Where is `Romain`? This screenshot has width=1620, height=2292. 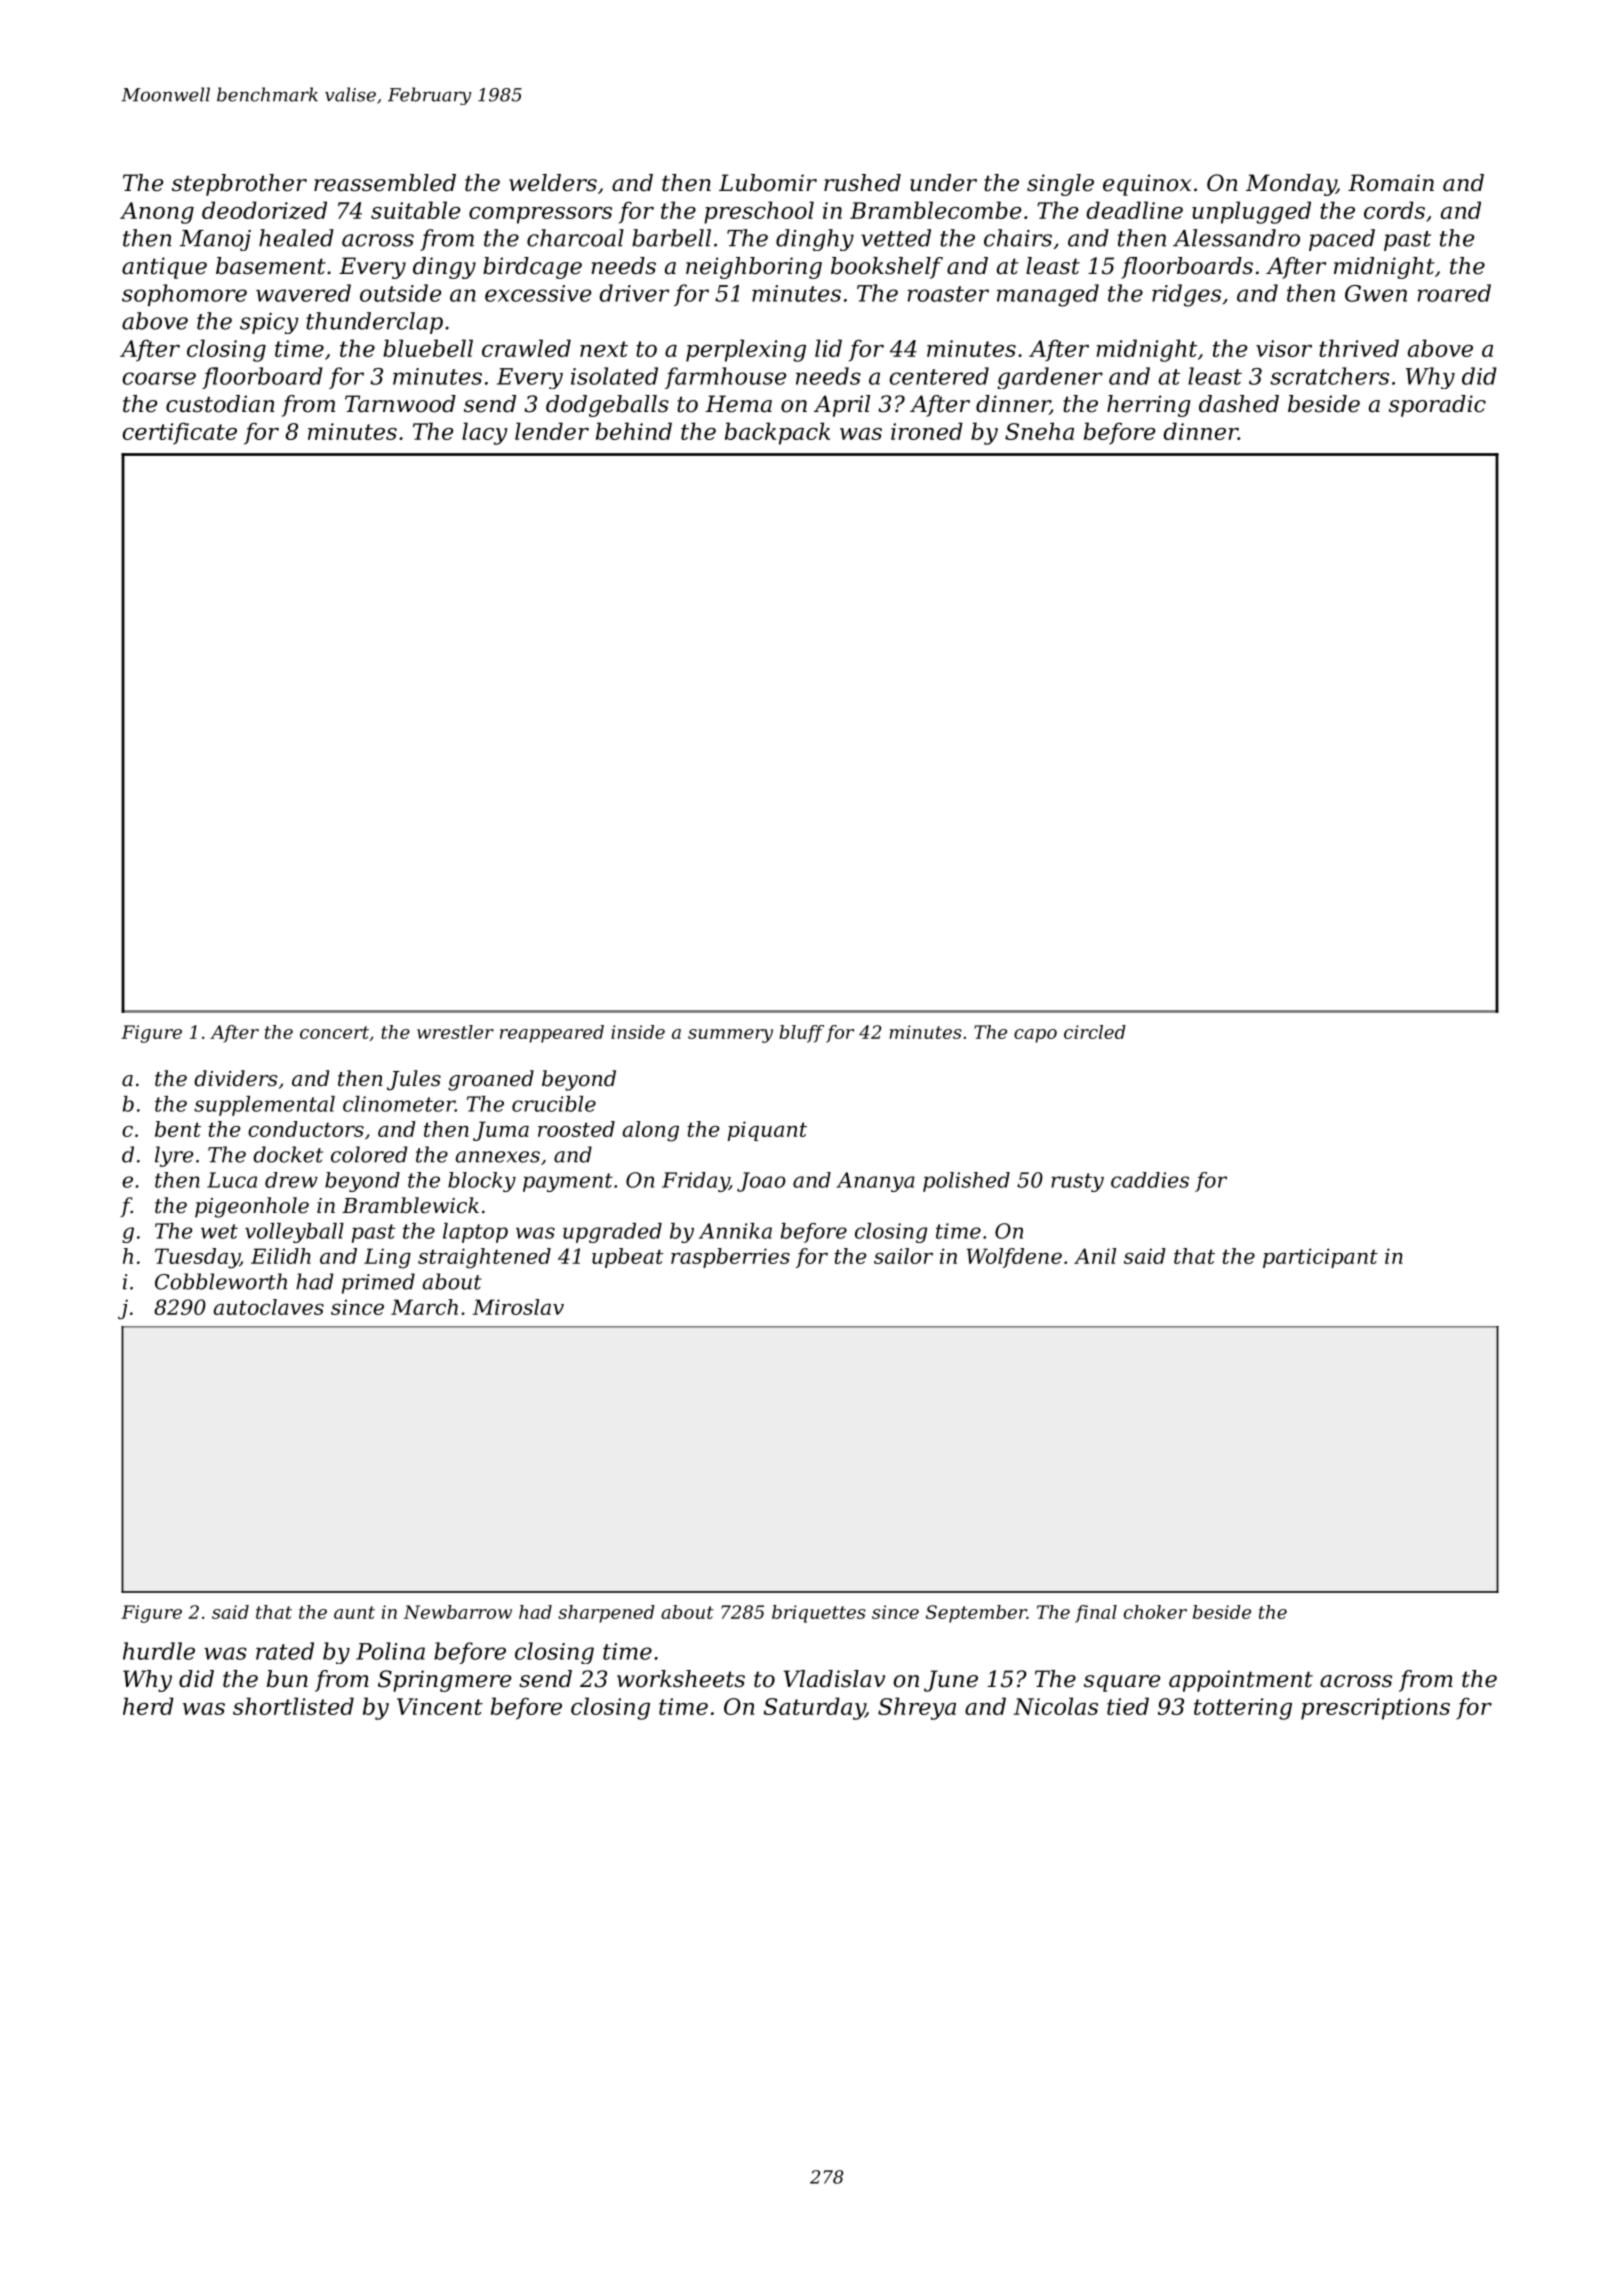 Romain is located at coordinates (1391, 183).
